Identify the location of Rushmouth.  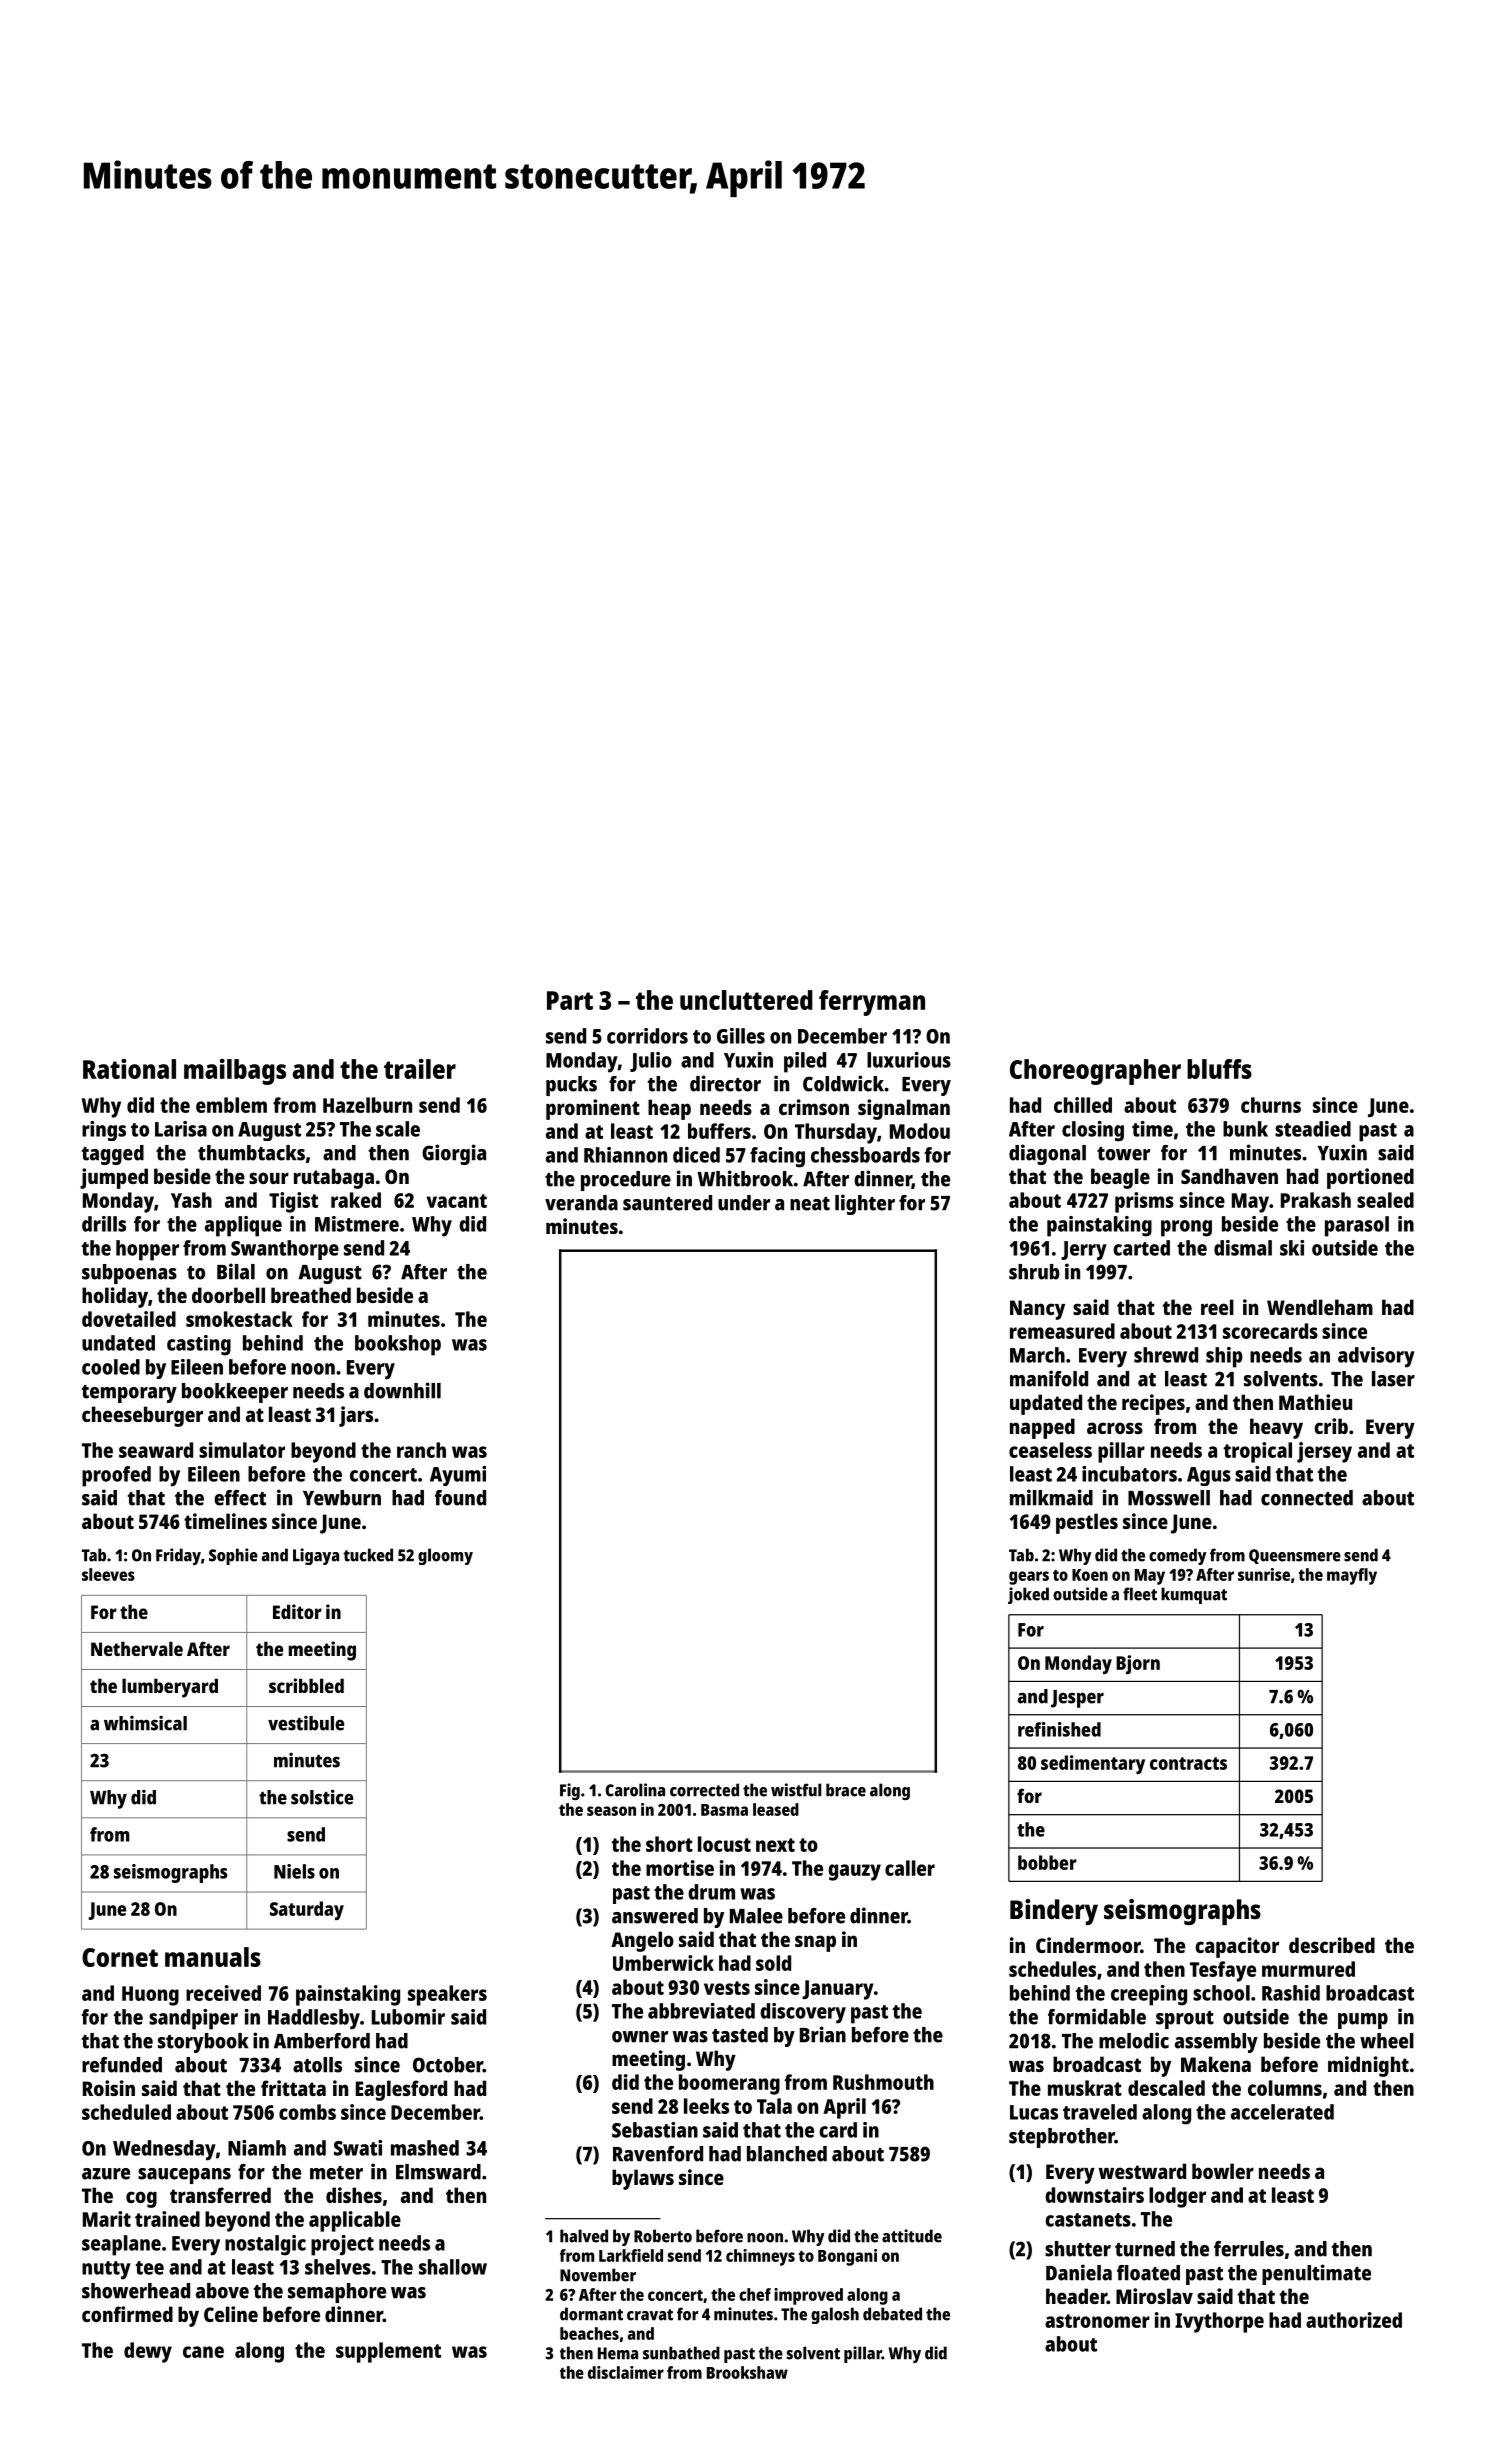
(883, 2082).
